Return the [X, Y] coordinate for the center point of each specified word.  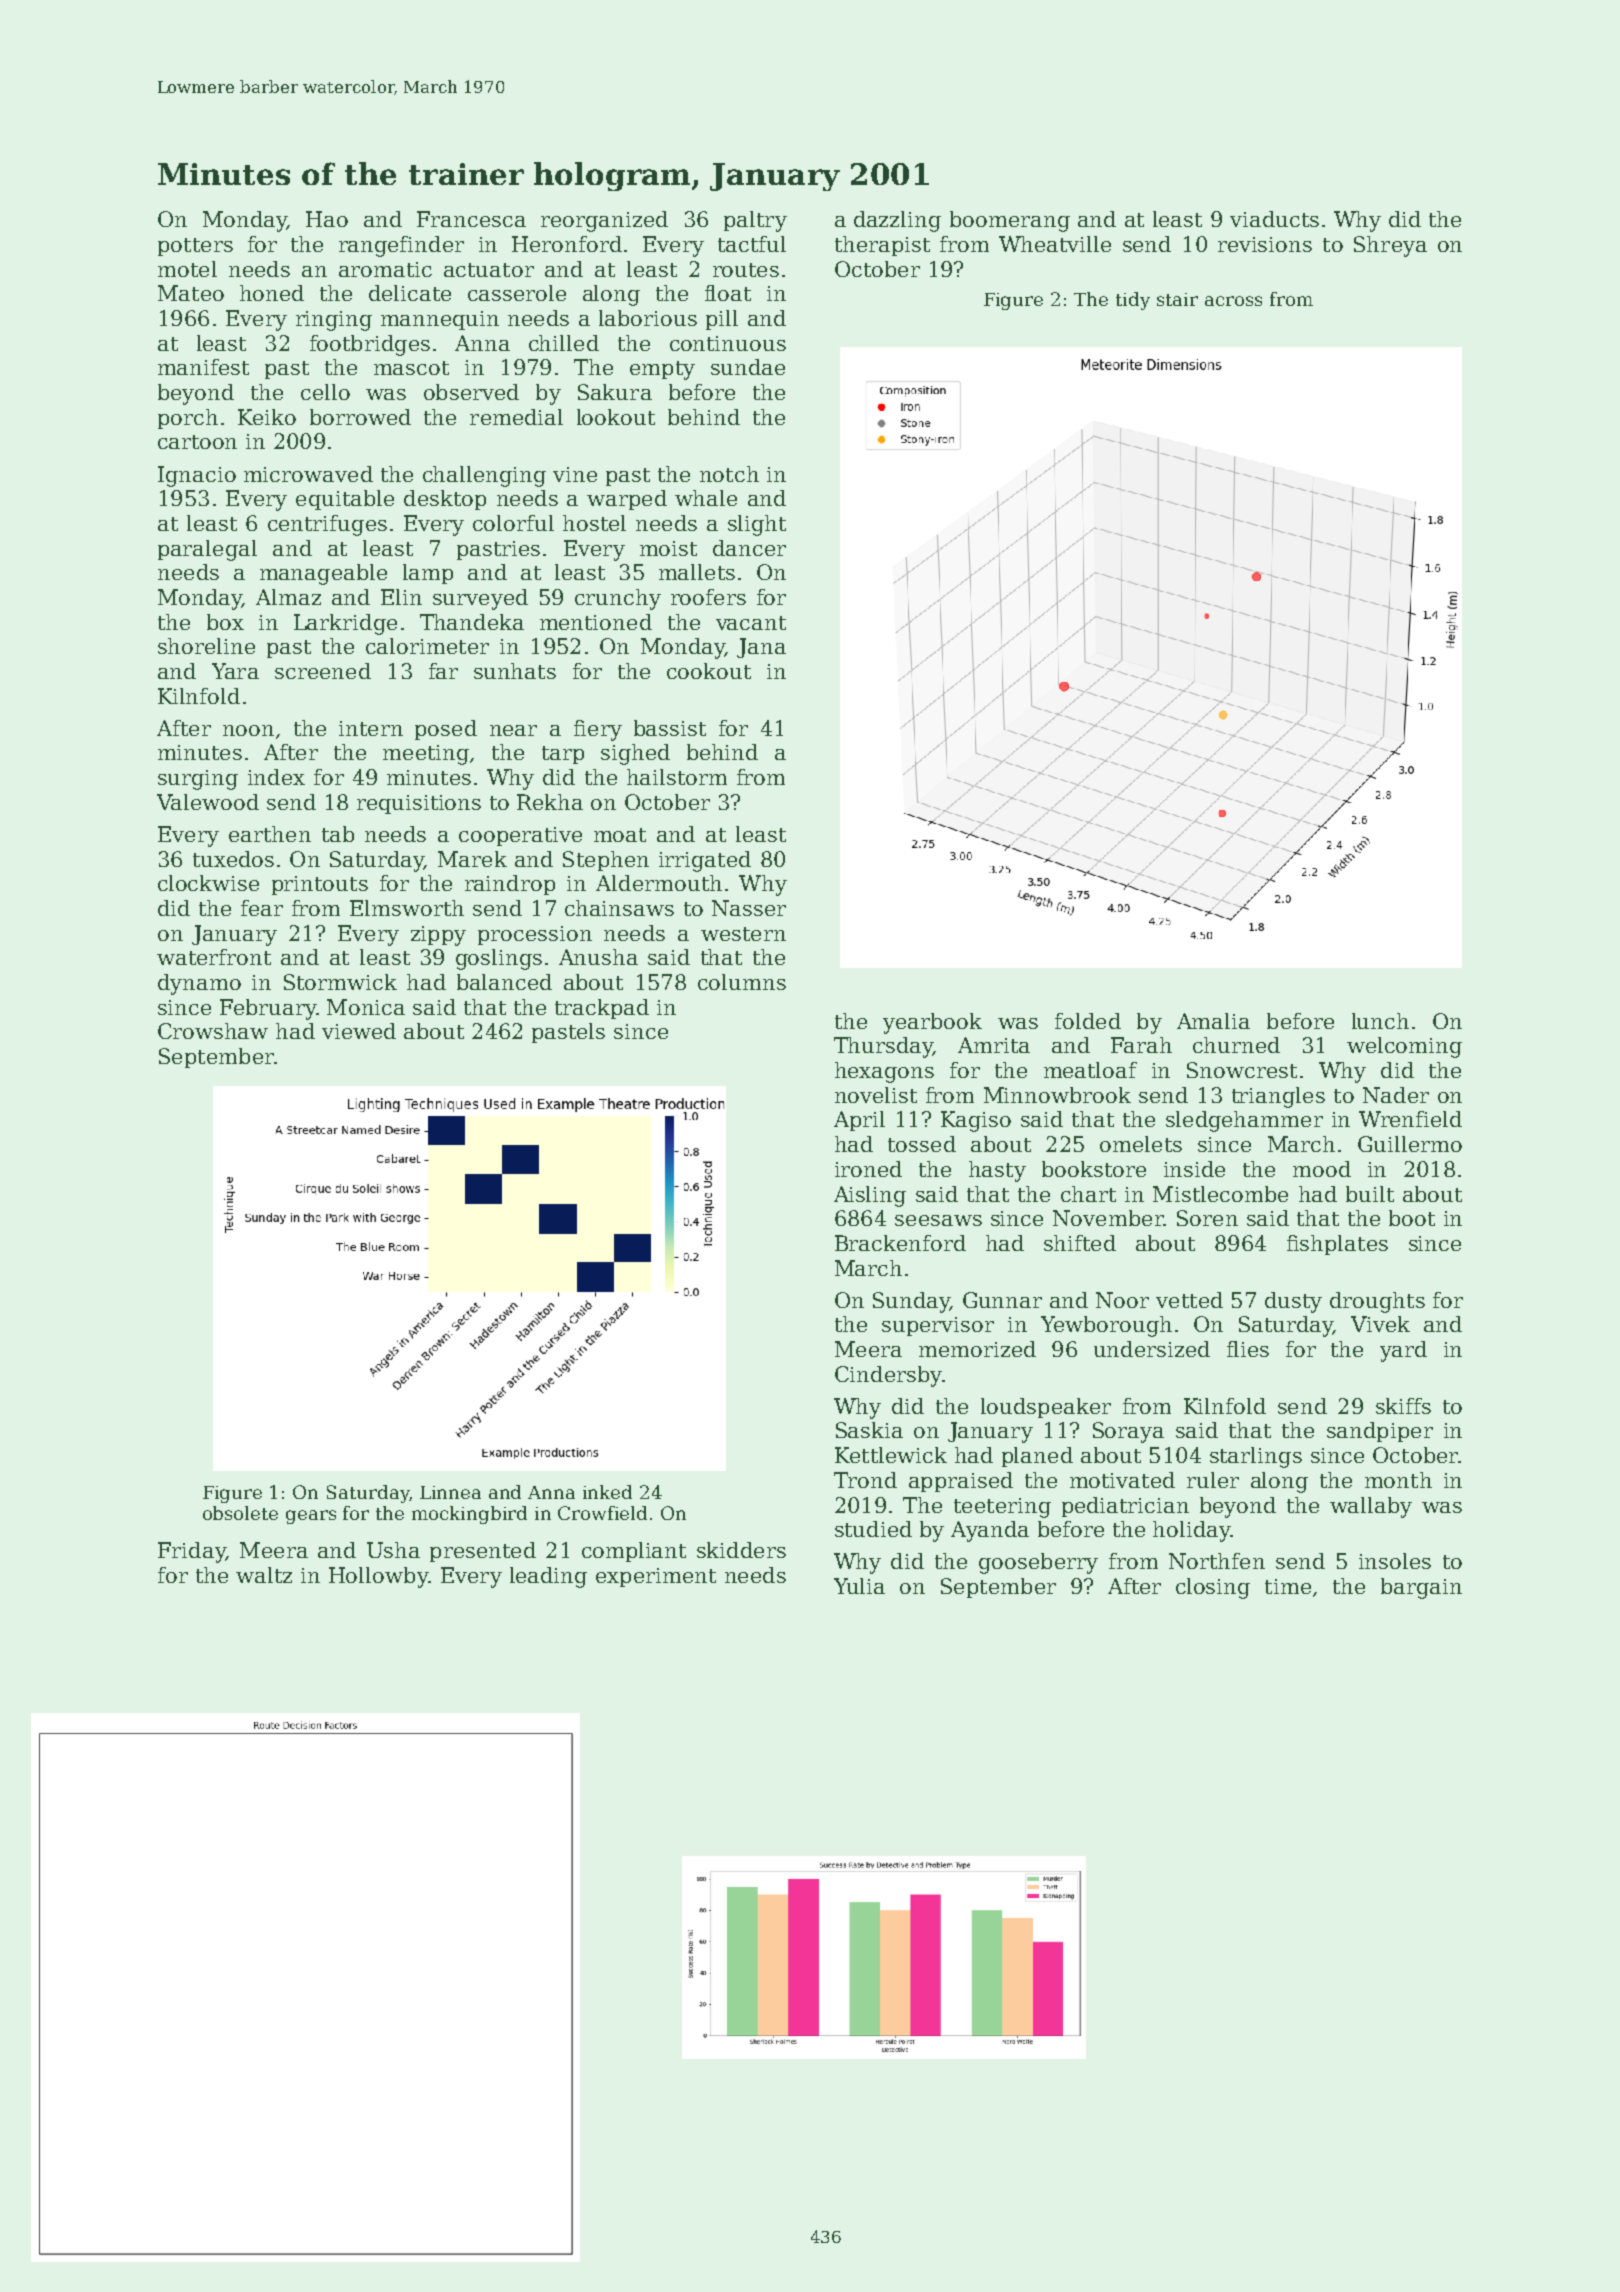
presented [483, 1552]
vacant [751, 623]
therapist [882, 246]
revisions [1265, 244]
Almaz [288, 597]
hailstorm [677, 777]
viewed [359, 1031]
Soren [1207, 1218]
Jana [761, 648]
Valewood [208, 802]
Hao [327, 219]
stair [1177, 299]
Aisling [870, 1196]
